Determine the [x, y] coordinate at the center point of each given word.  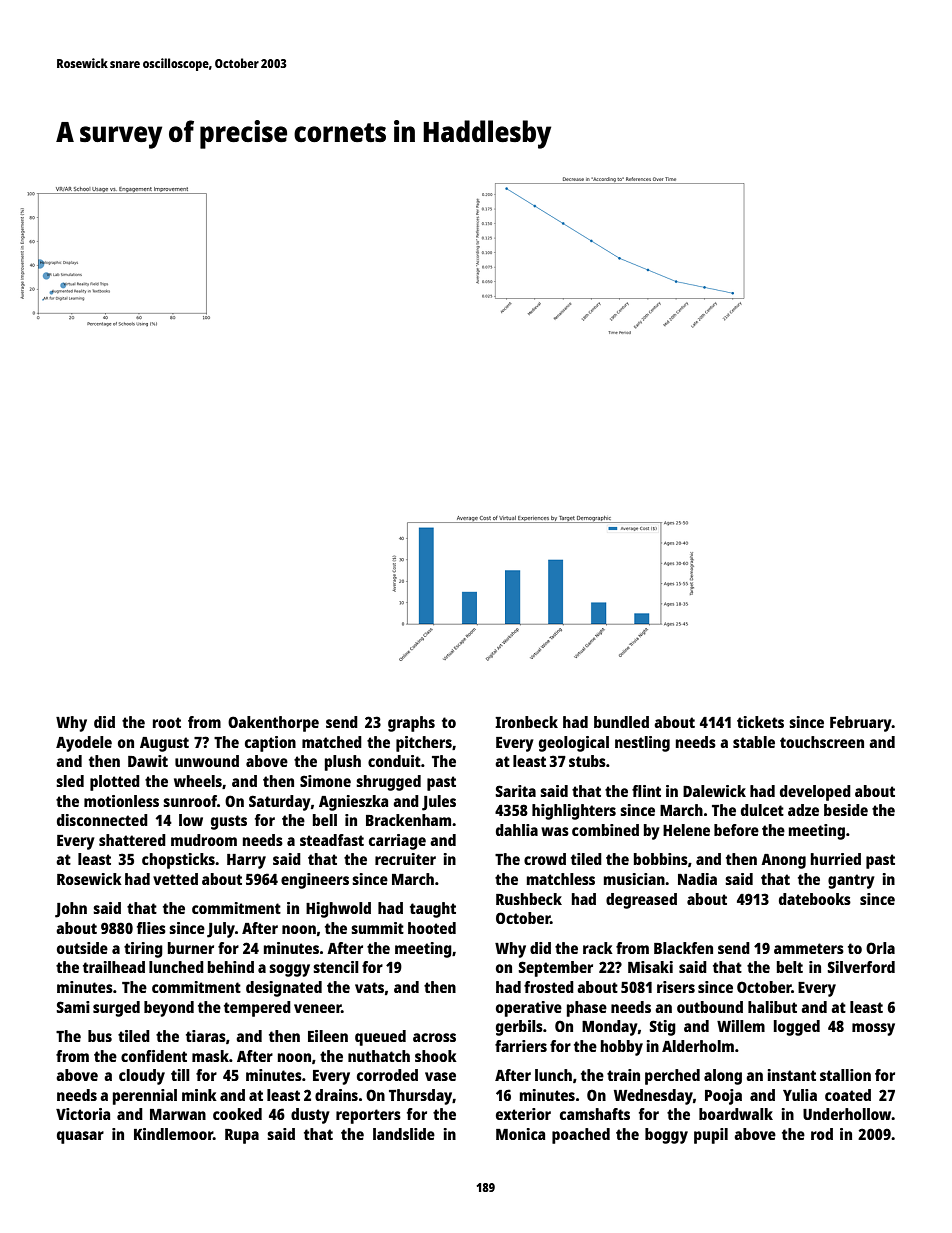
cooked [237, 1114]
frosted [549, 987]
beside [846, 810]
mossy [873, 1029]
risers [676, 987]
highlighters [574, 812]
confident [154, 1056]
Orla [880, 948]
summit [377, 928]
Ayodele [84, 744]
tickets [760, 722]
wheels [198, 781]
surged [116, 1009]
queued [380, 1038]
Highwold [338, 910]
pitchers [424, 744]
